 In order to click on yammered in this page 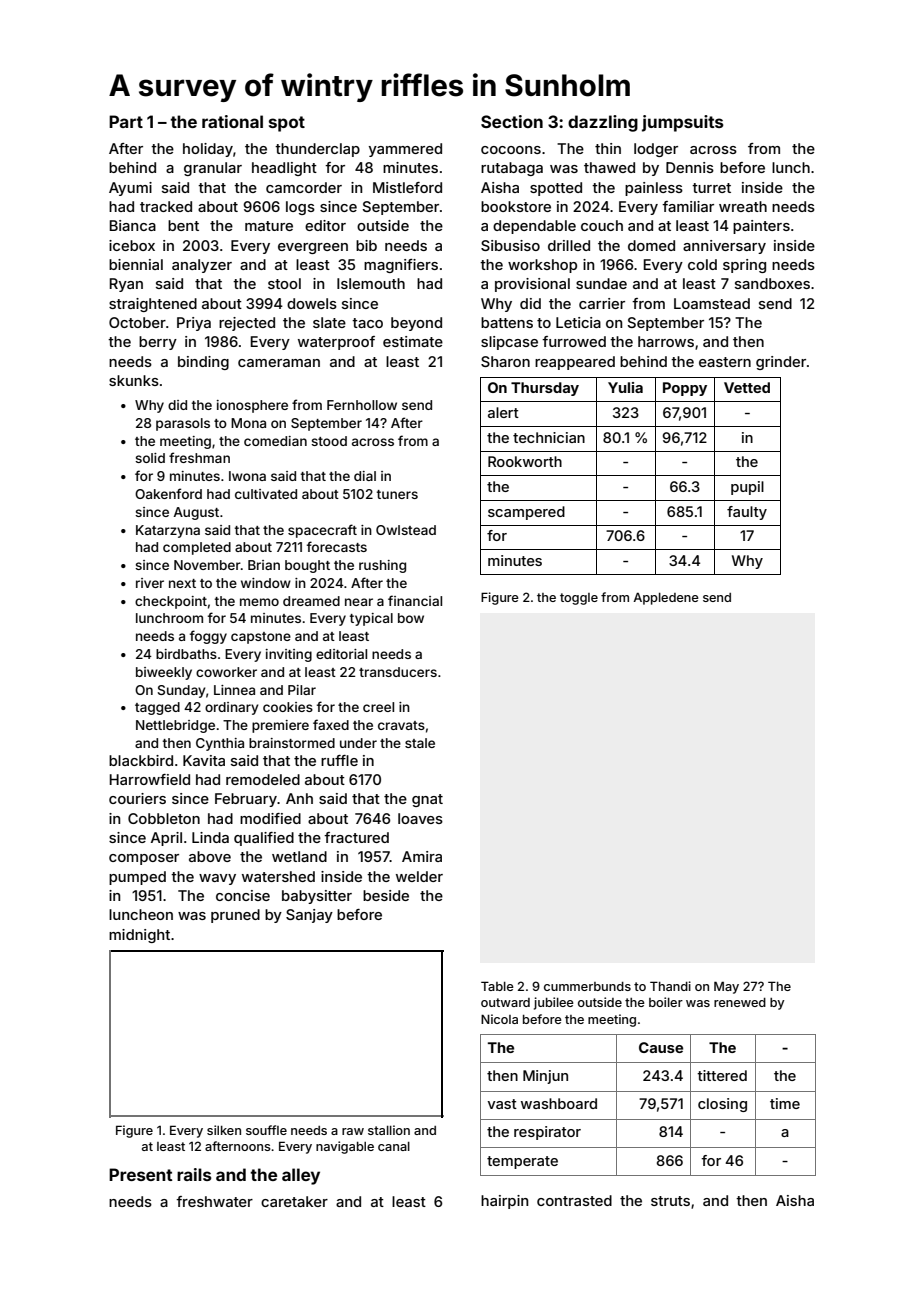, I will do `click(405, 150)`.
